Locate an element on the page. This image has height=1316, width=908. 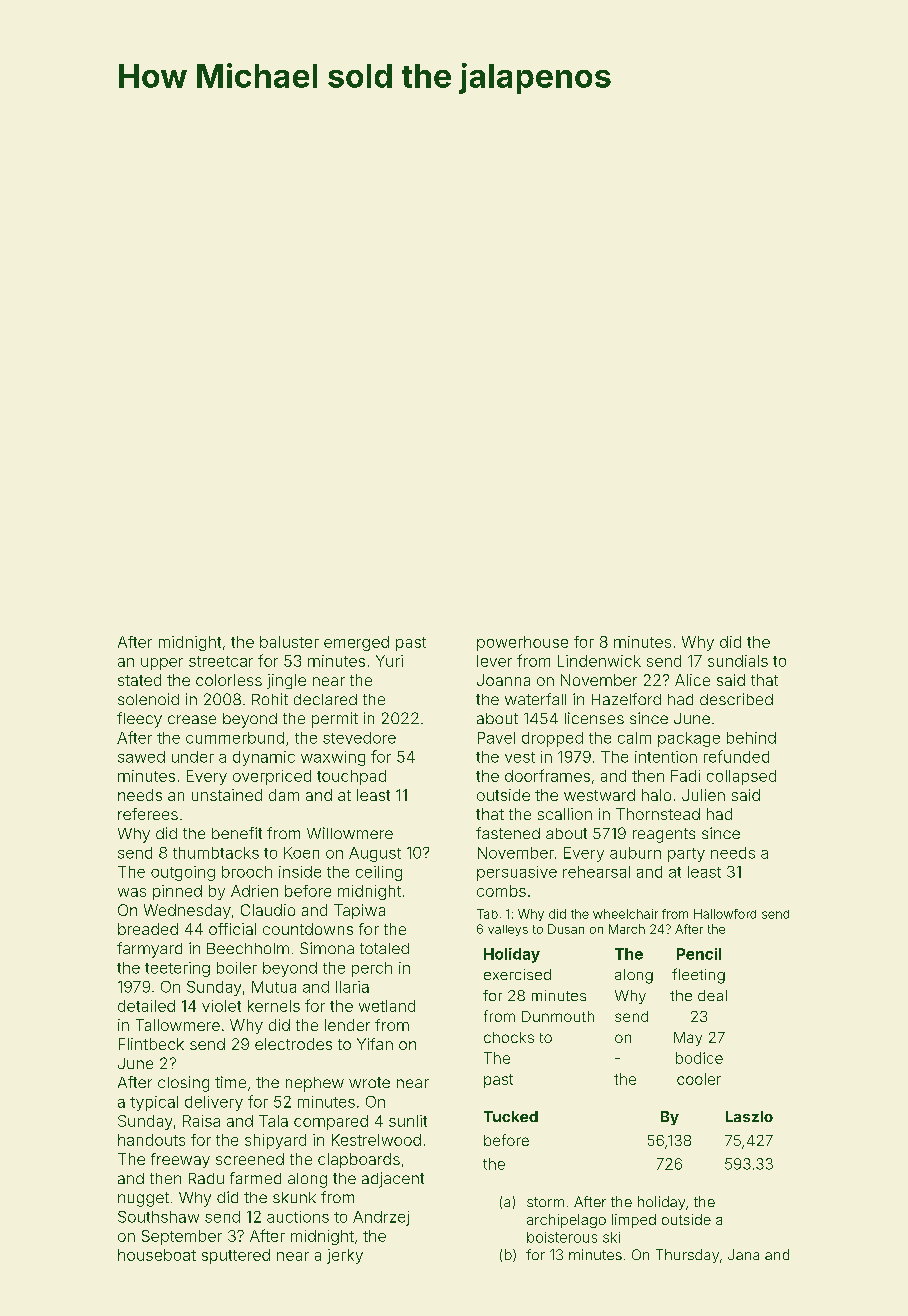
baluster is located at coordinates (289, 642).
